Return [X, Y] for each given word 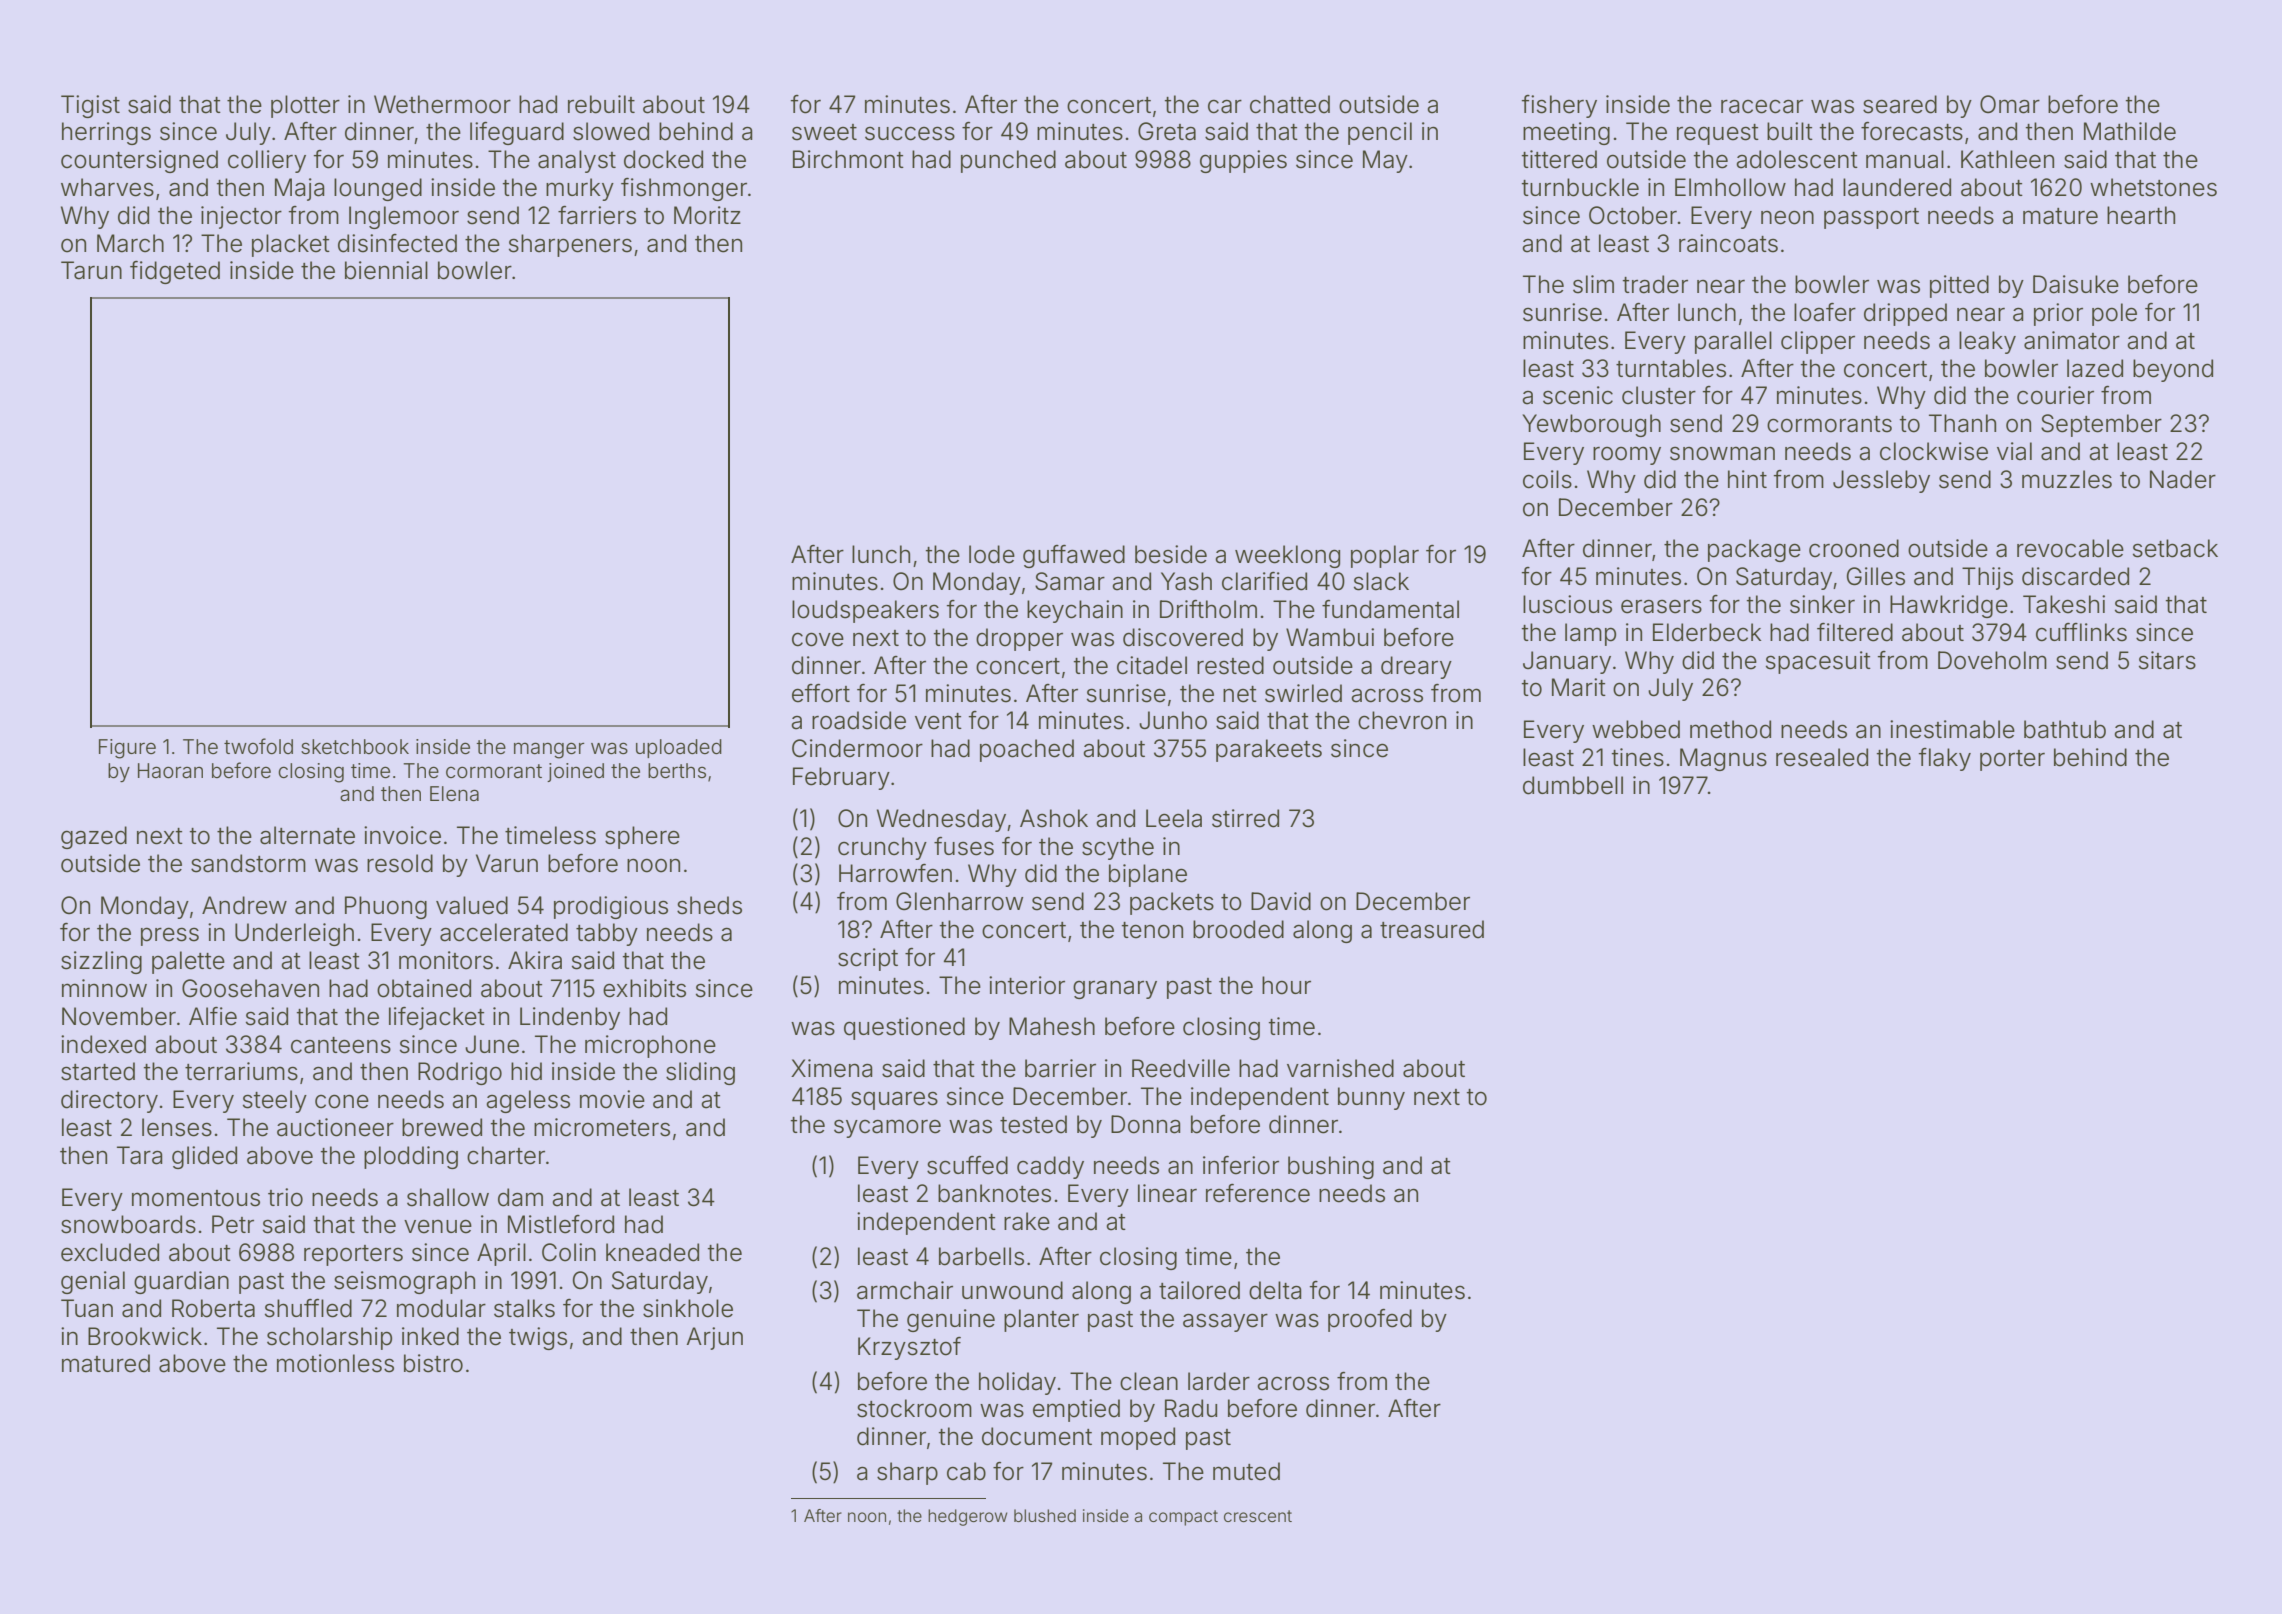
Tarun [91, 270]
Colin [569, 1252]
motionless [335, 1363]
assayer [1225, 1322]
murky [580, 189]
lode [992, 554]
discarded [2075, 576]
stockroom [914, 1408]
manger [549, 750]
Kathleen [2007, 159]
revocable [2070, 548]
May [1385, 161]
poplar [1385, 556]
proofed [1370, 1320]
